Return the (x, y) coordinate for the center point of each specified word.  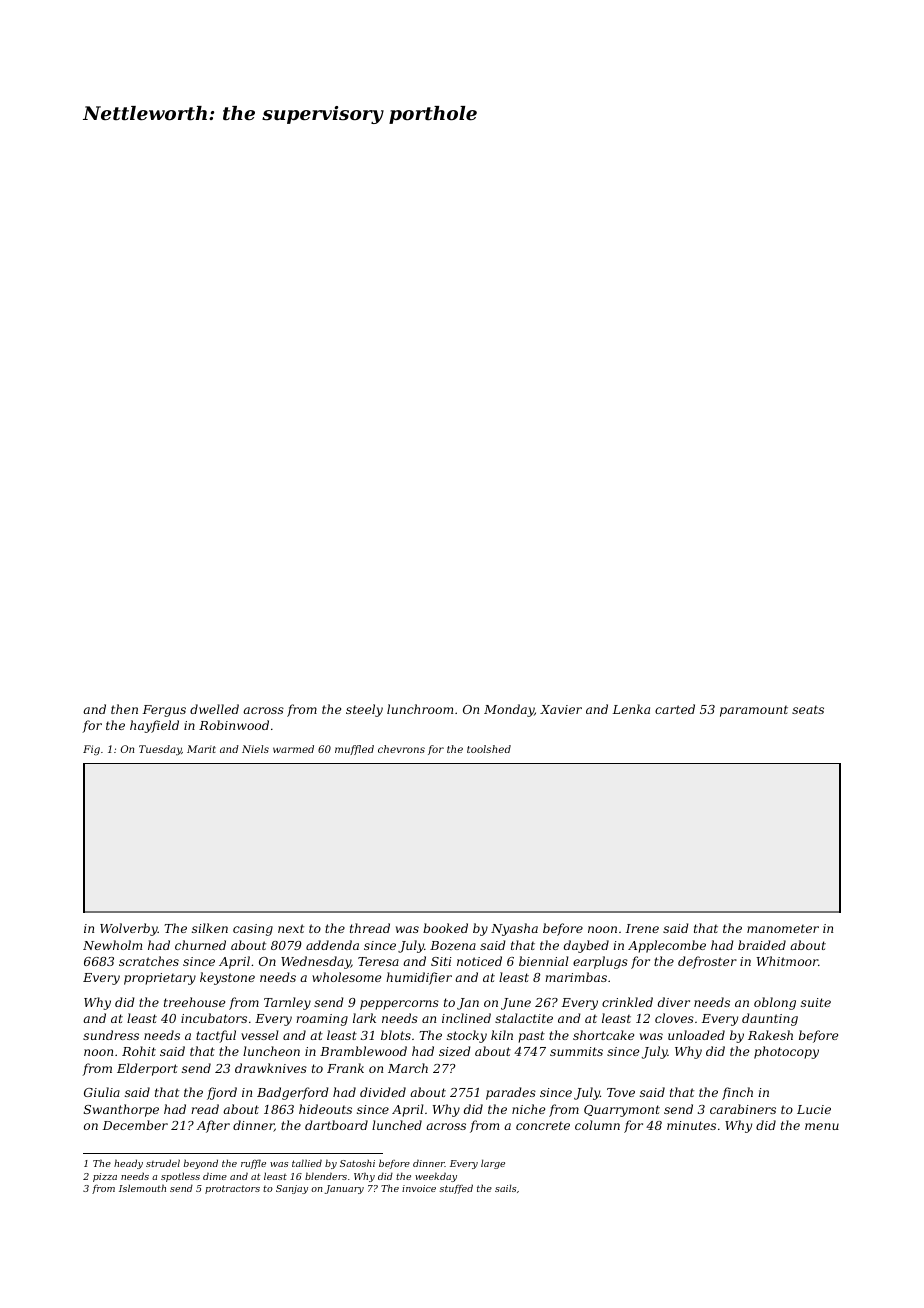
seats (808, 709)
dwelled (214, 709)
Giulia (102, 1092)
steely (364, 710)
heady (128, 1164)
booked (445, 928)
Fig (91, 750)
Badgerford (293, 1093)
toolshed (489, 749)
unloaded (696, 1035)
